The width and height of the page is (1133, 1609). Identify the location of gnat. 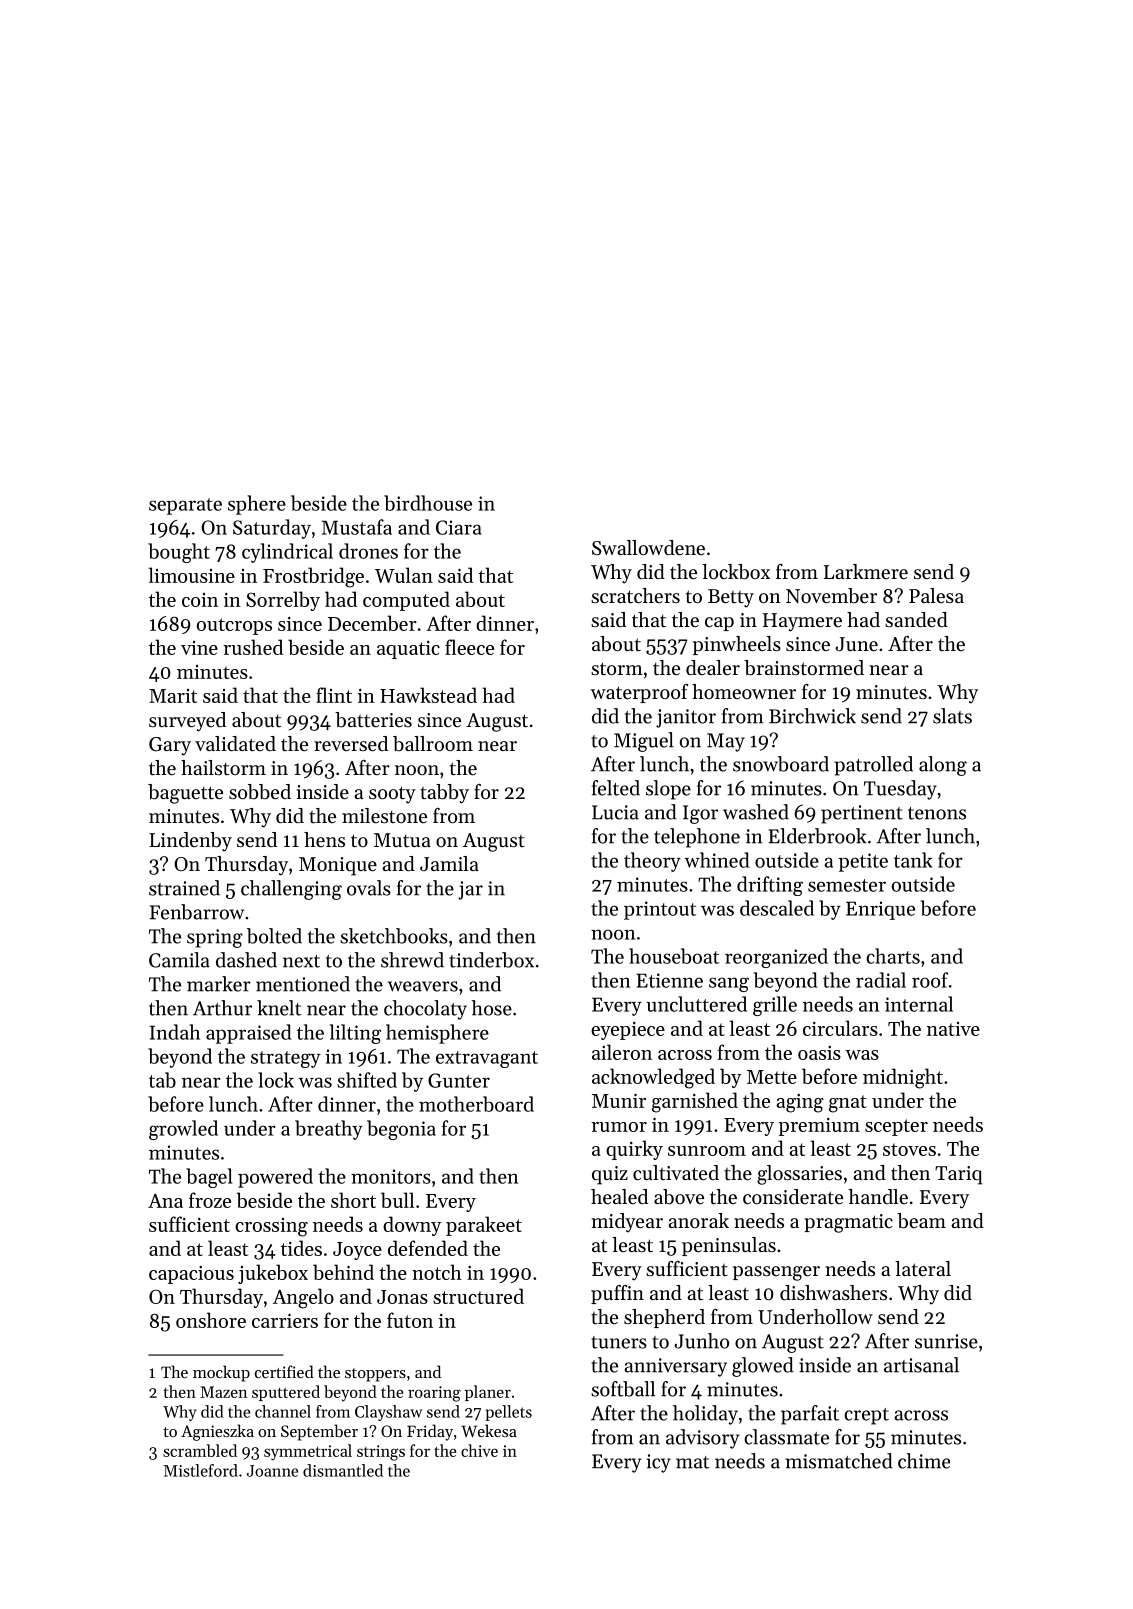
(848, 1104).
